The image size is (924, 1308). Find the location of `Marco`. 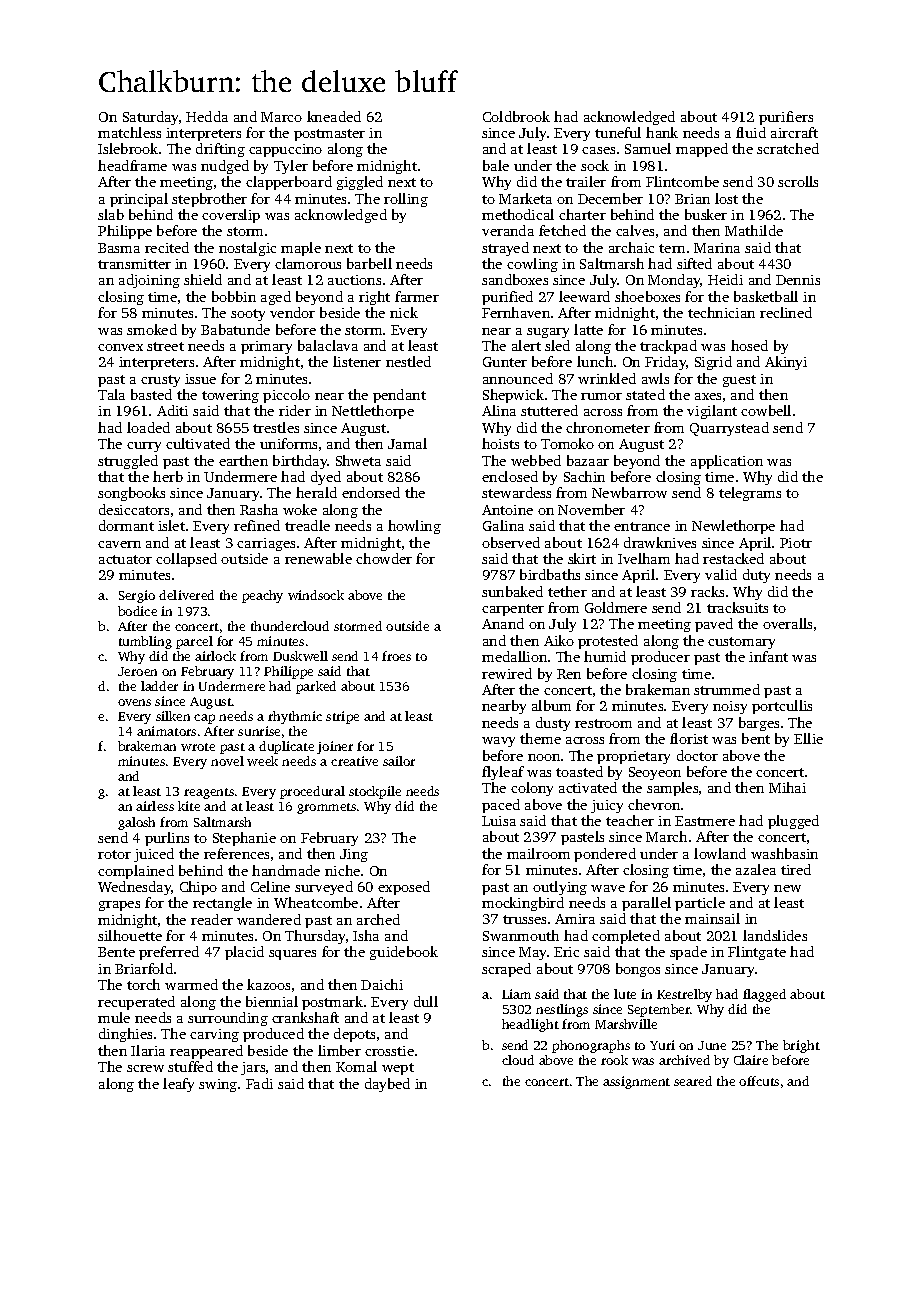

Marco is located at coordinates (281, 117).
